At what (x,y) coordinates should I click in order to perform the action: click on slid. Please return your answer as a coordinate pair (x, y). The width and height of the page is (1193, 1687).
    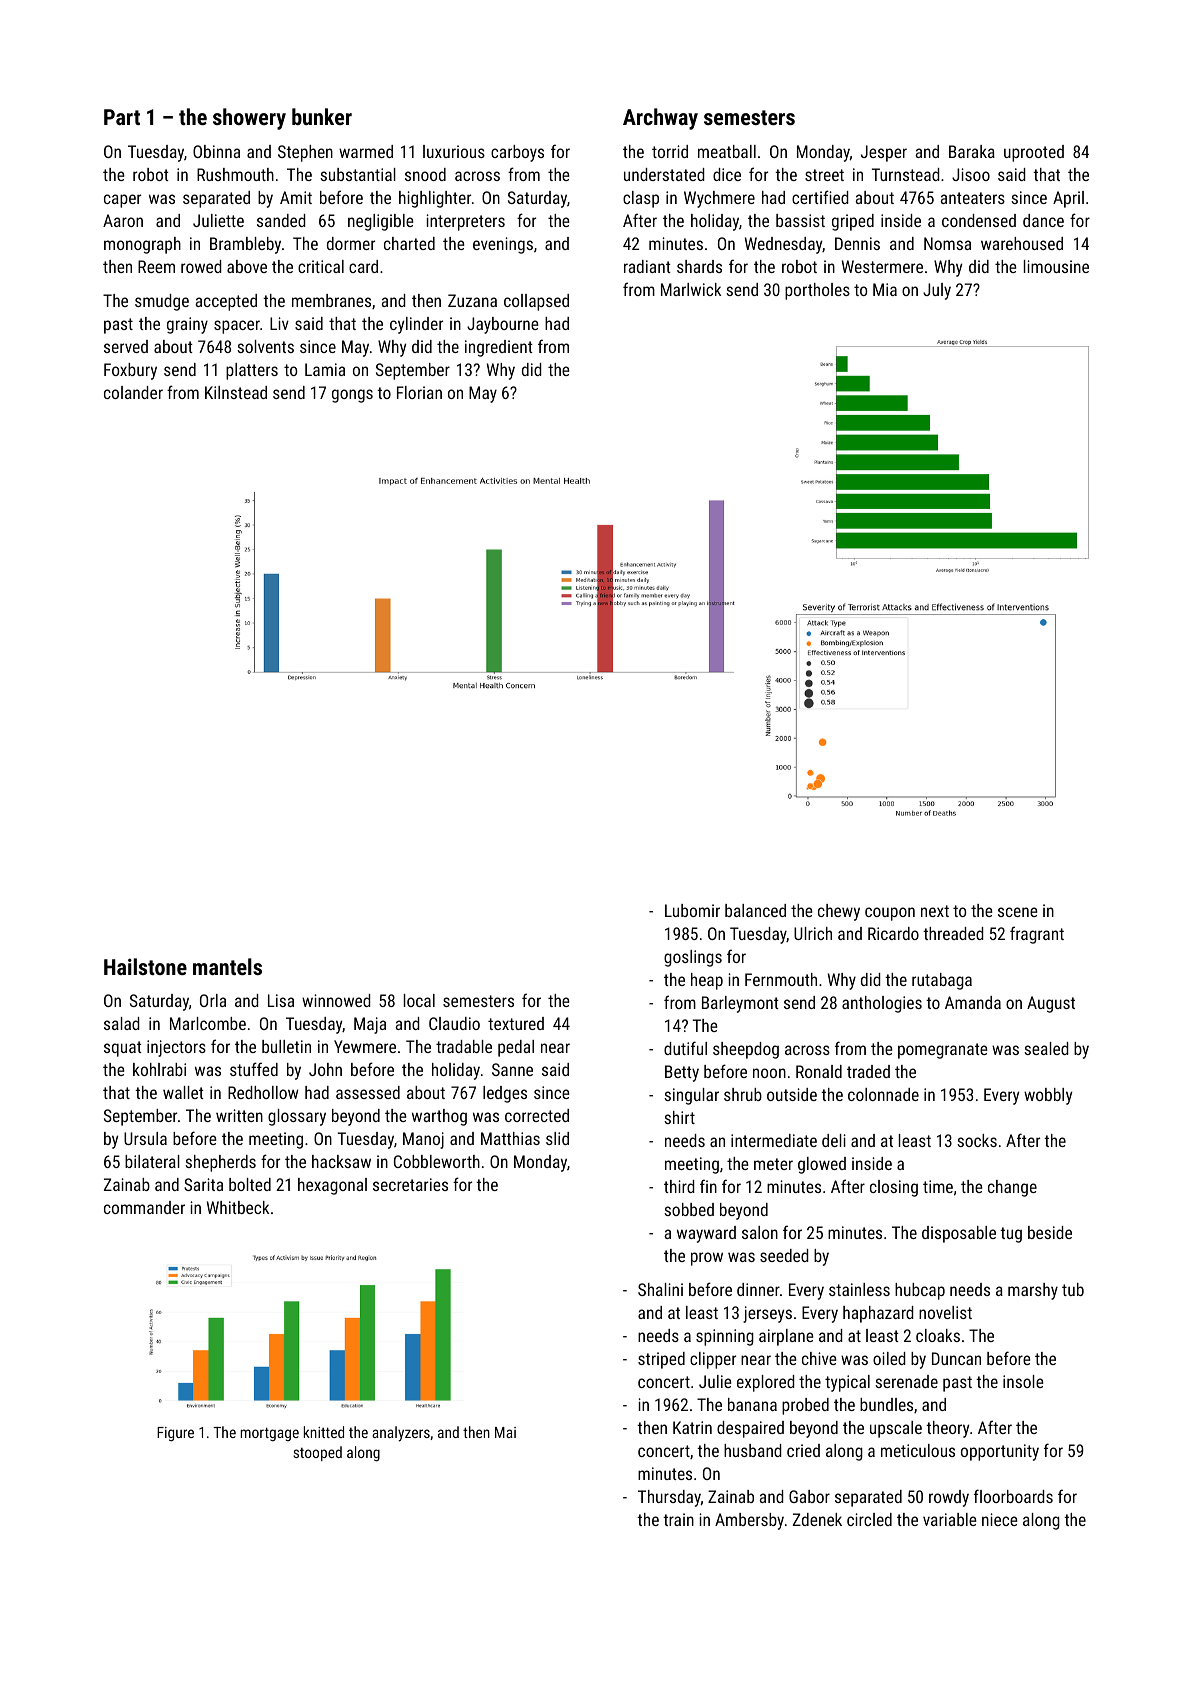
    Looking at the image, I should click on (557, 1138).
